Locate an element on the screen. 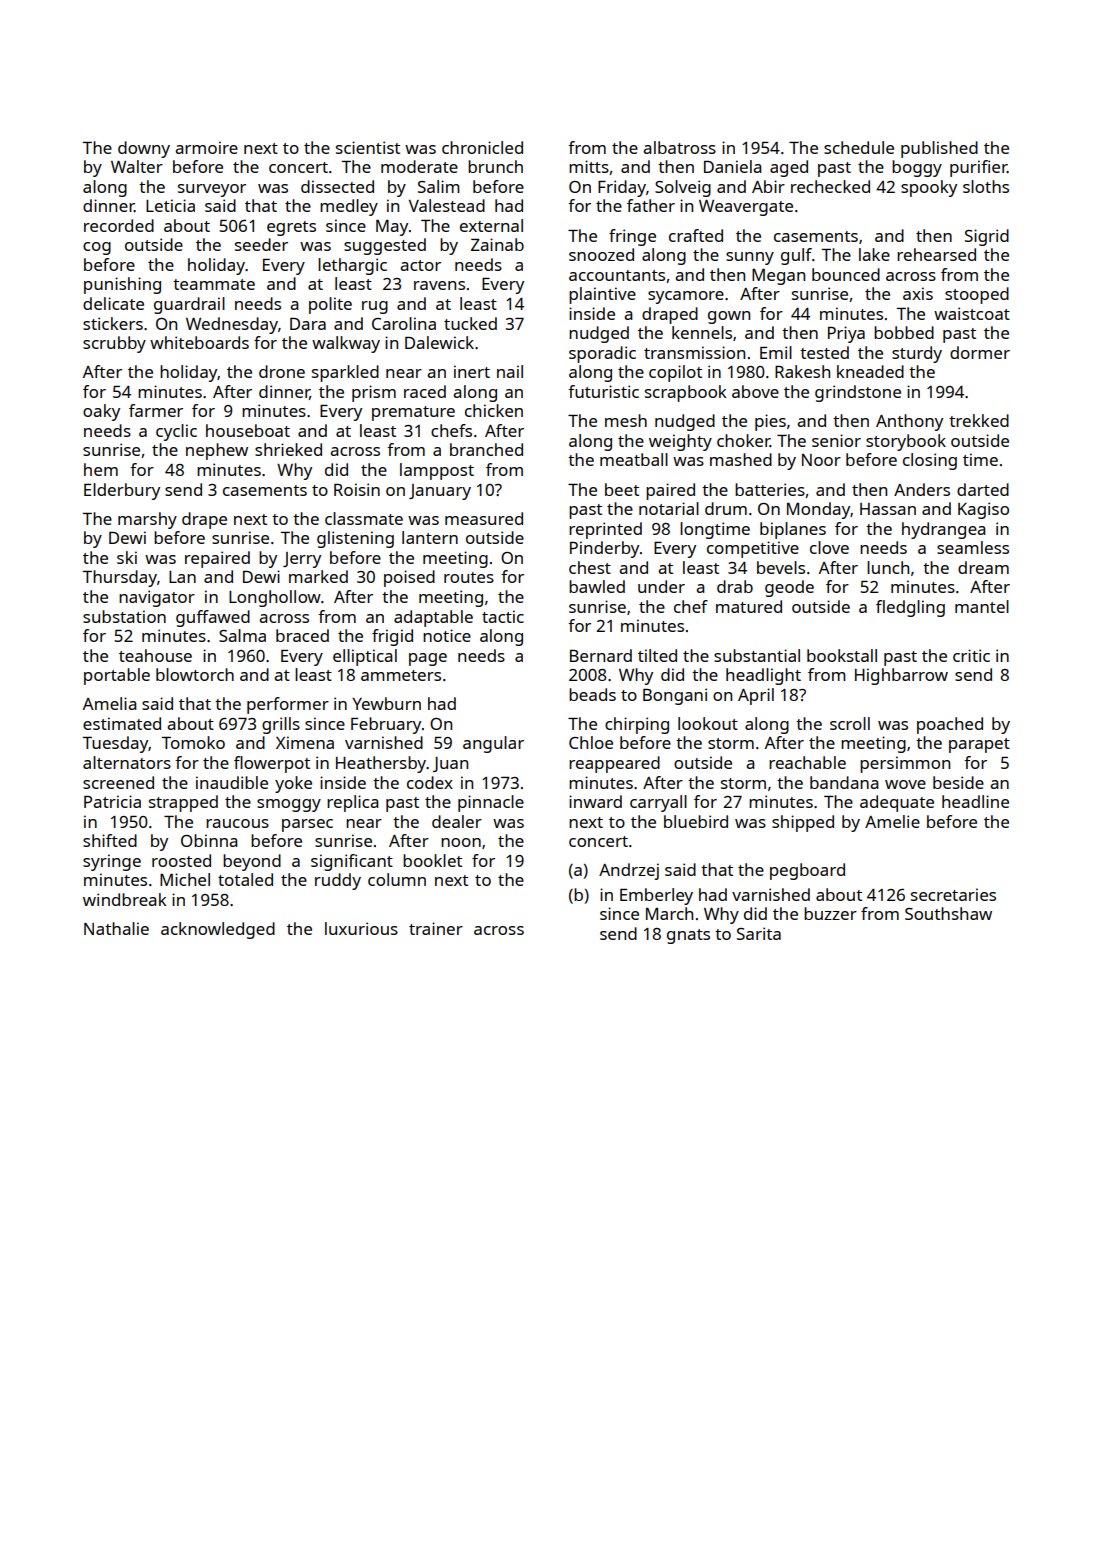 Image resolution: width=1093 pixels, height=1553 pixels. albatross is located at coordinates (679, 147).
